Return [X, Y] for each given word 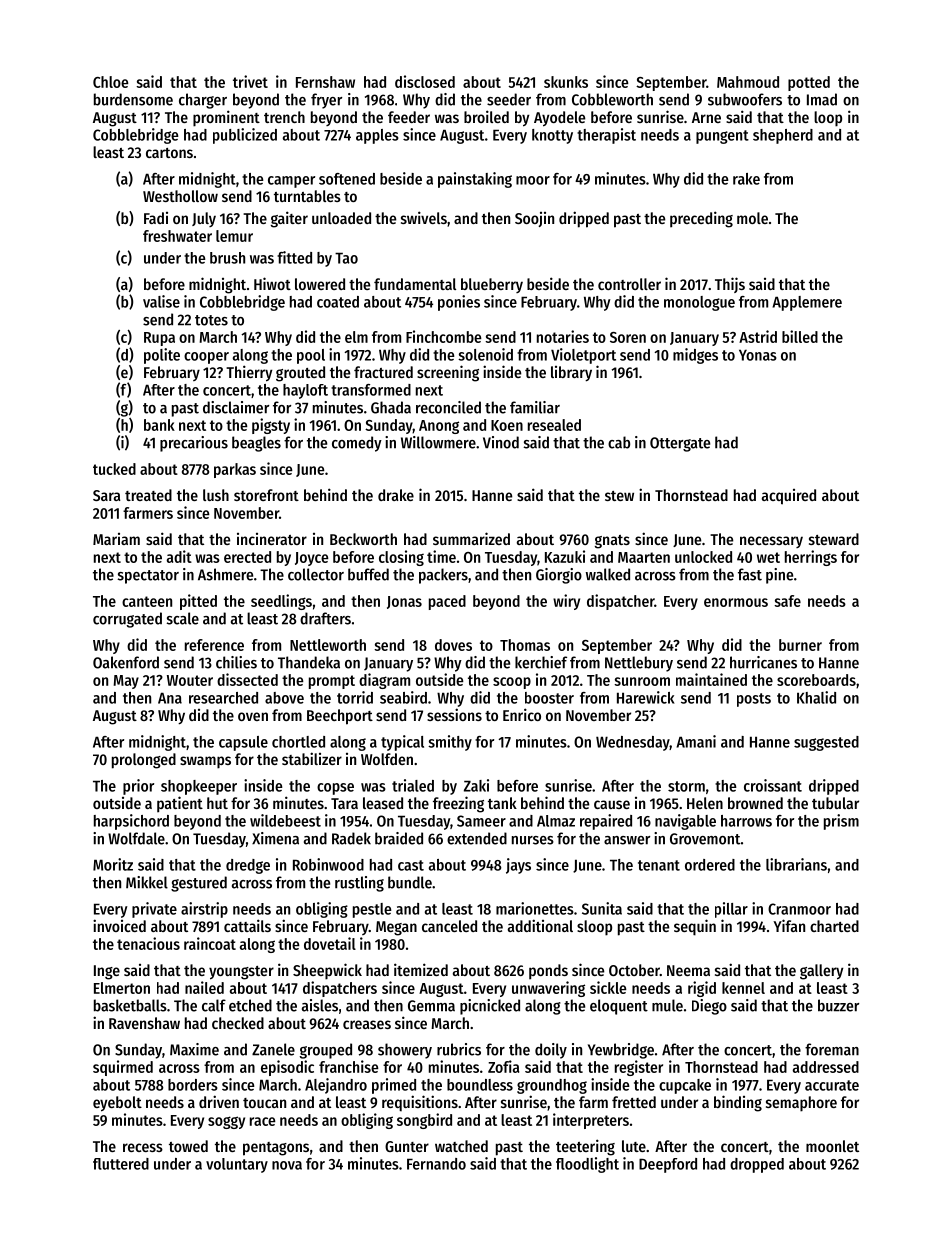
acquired [789, 497]
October [634, 970]
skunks [566, 82]
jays [518, 866]
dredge [248, 866]
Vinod [501, 442]
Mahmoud [748, 82]
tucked [114, 469]
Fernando [436, 1164]
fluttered [121, 1164]
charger [203, 101]
